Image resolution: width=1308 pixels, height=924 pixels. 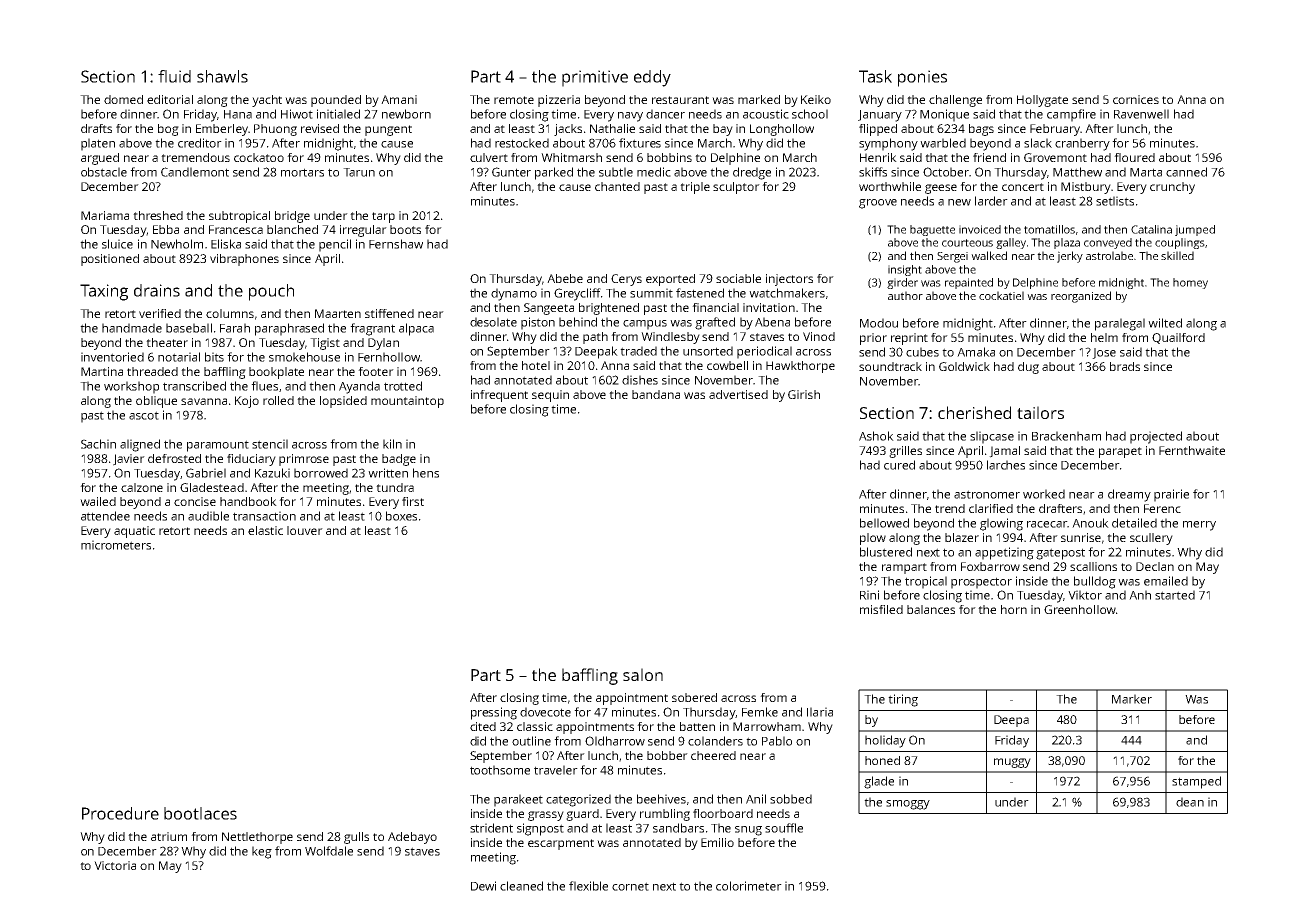 I want to click on dreamy, so click(x=1129, y=495).
